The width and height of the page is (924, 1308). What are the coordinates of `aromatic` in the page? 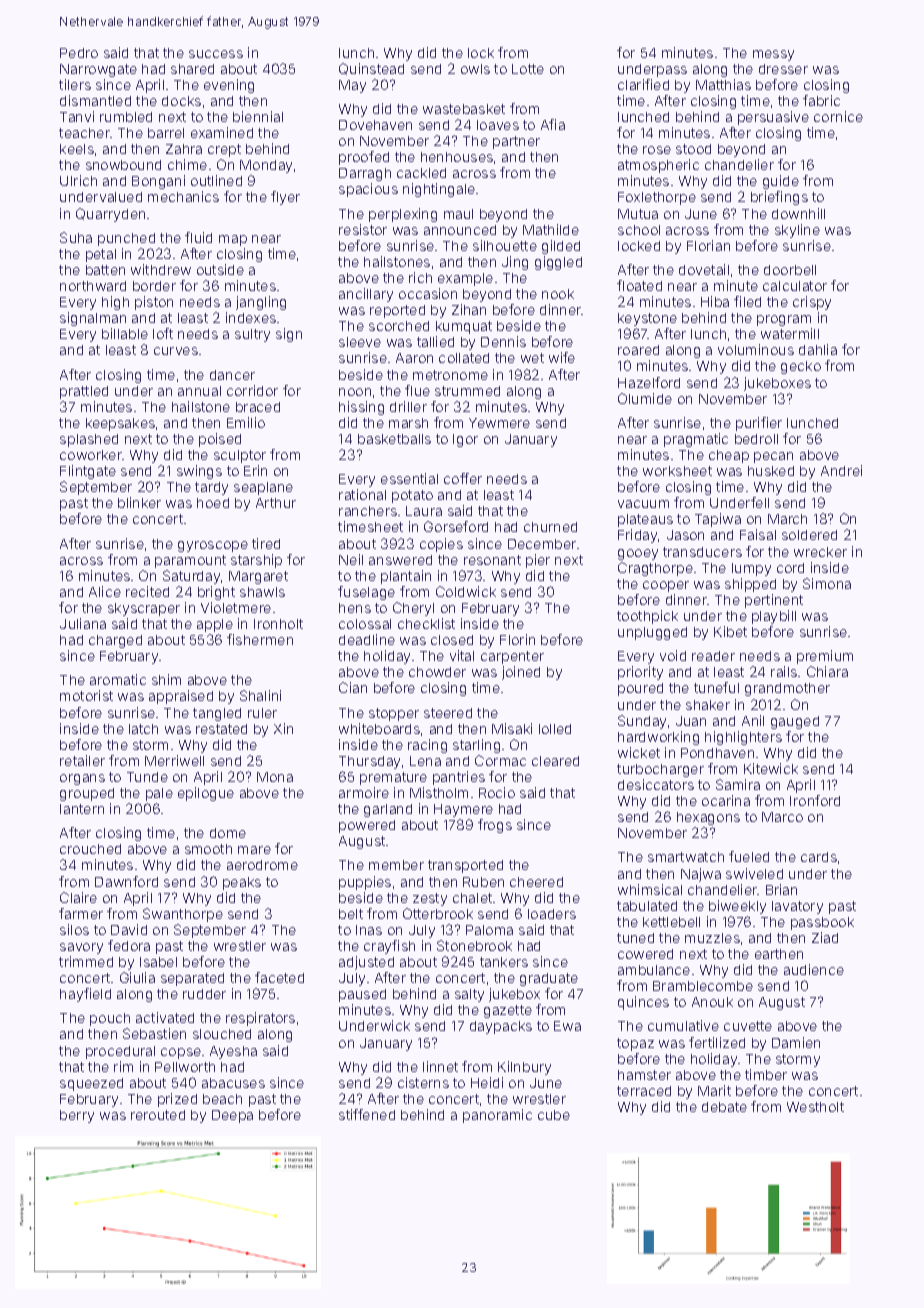 It's located at (118, 679).
